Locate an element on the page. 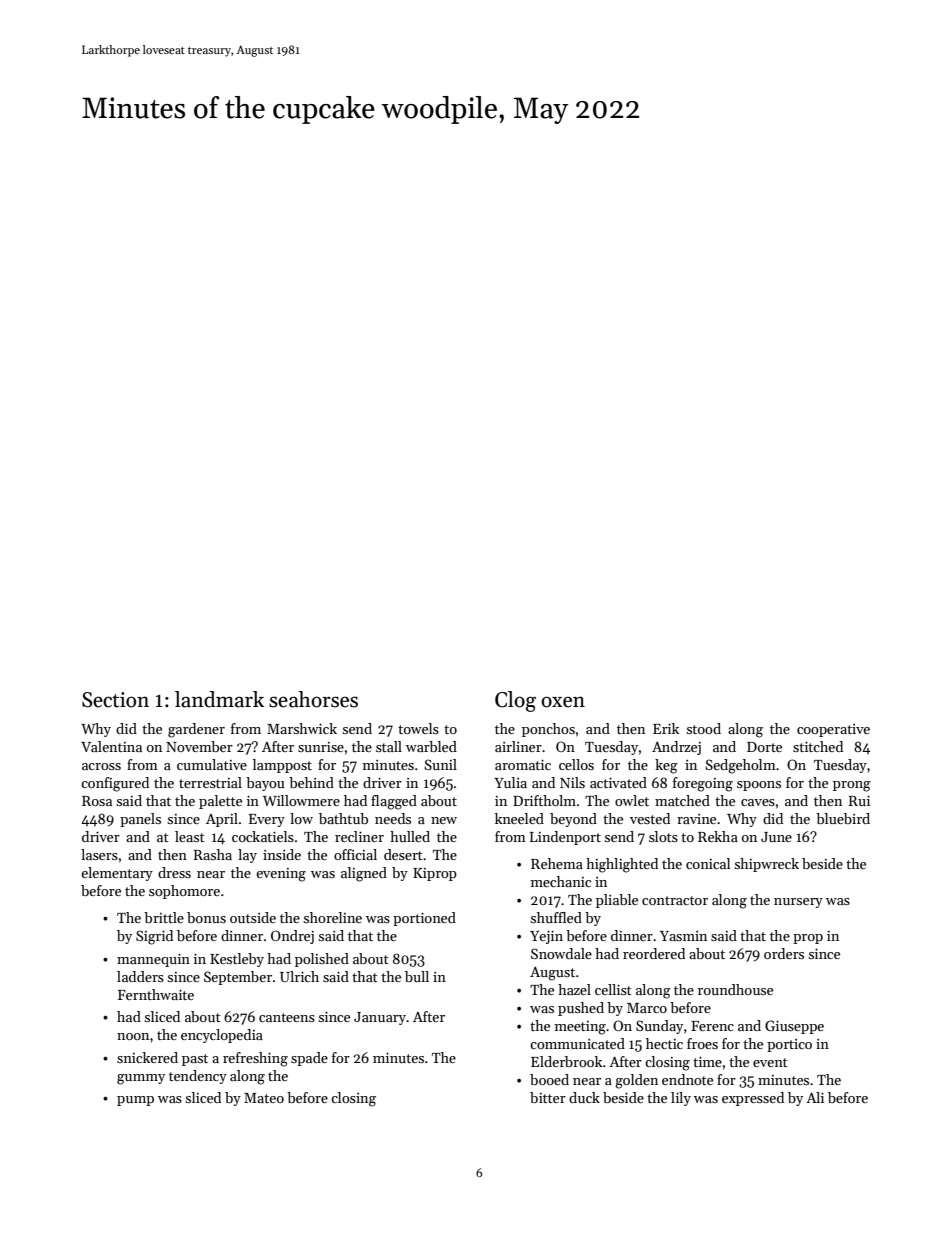  refreshing is located at coordinates (255, 1059).
